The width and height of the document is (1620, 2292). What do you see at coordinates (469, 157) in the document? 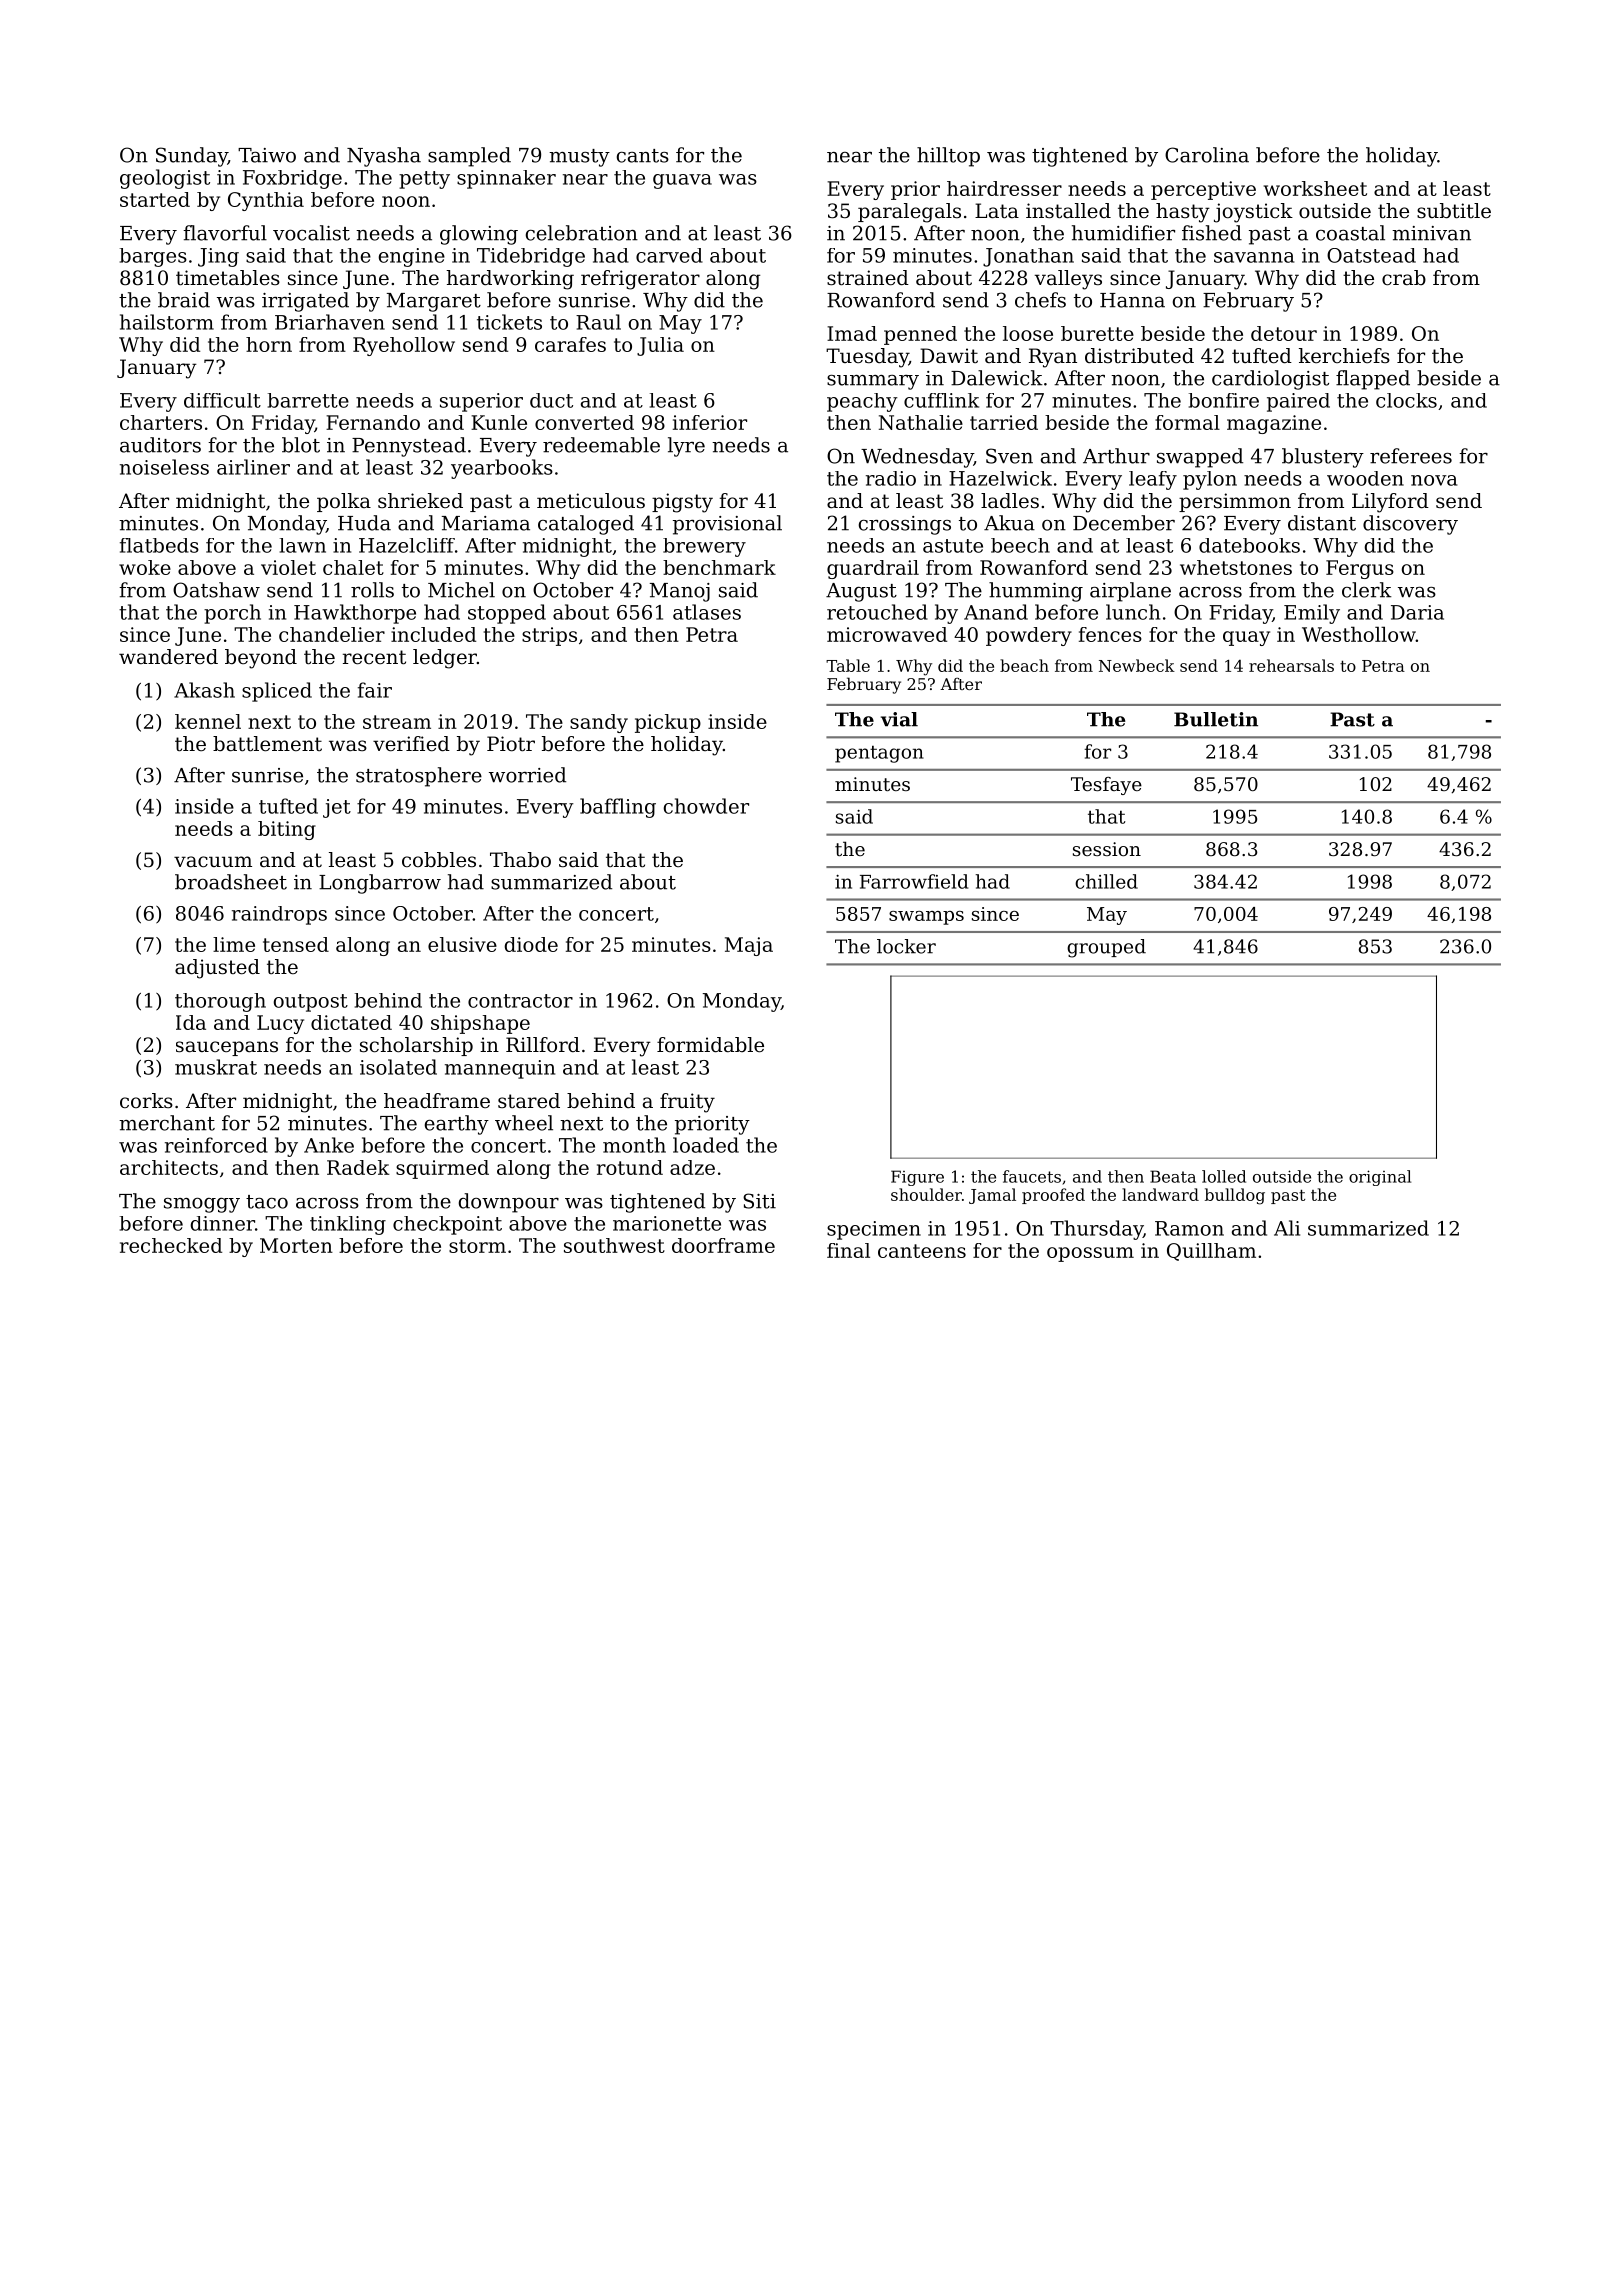
I see `sampled` at bounding box center [469, 157].
